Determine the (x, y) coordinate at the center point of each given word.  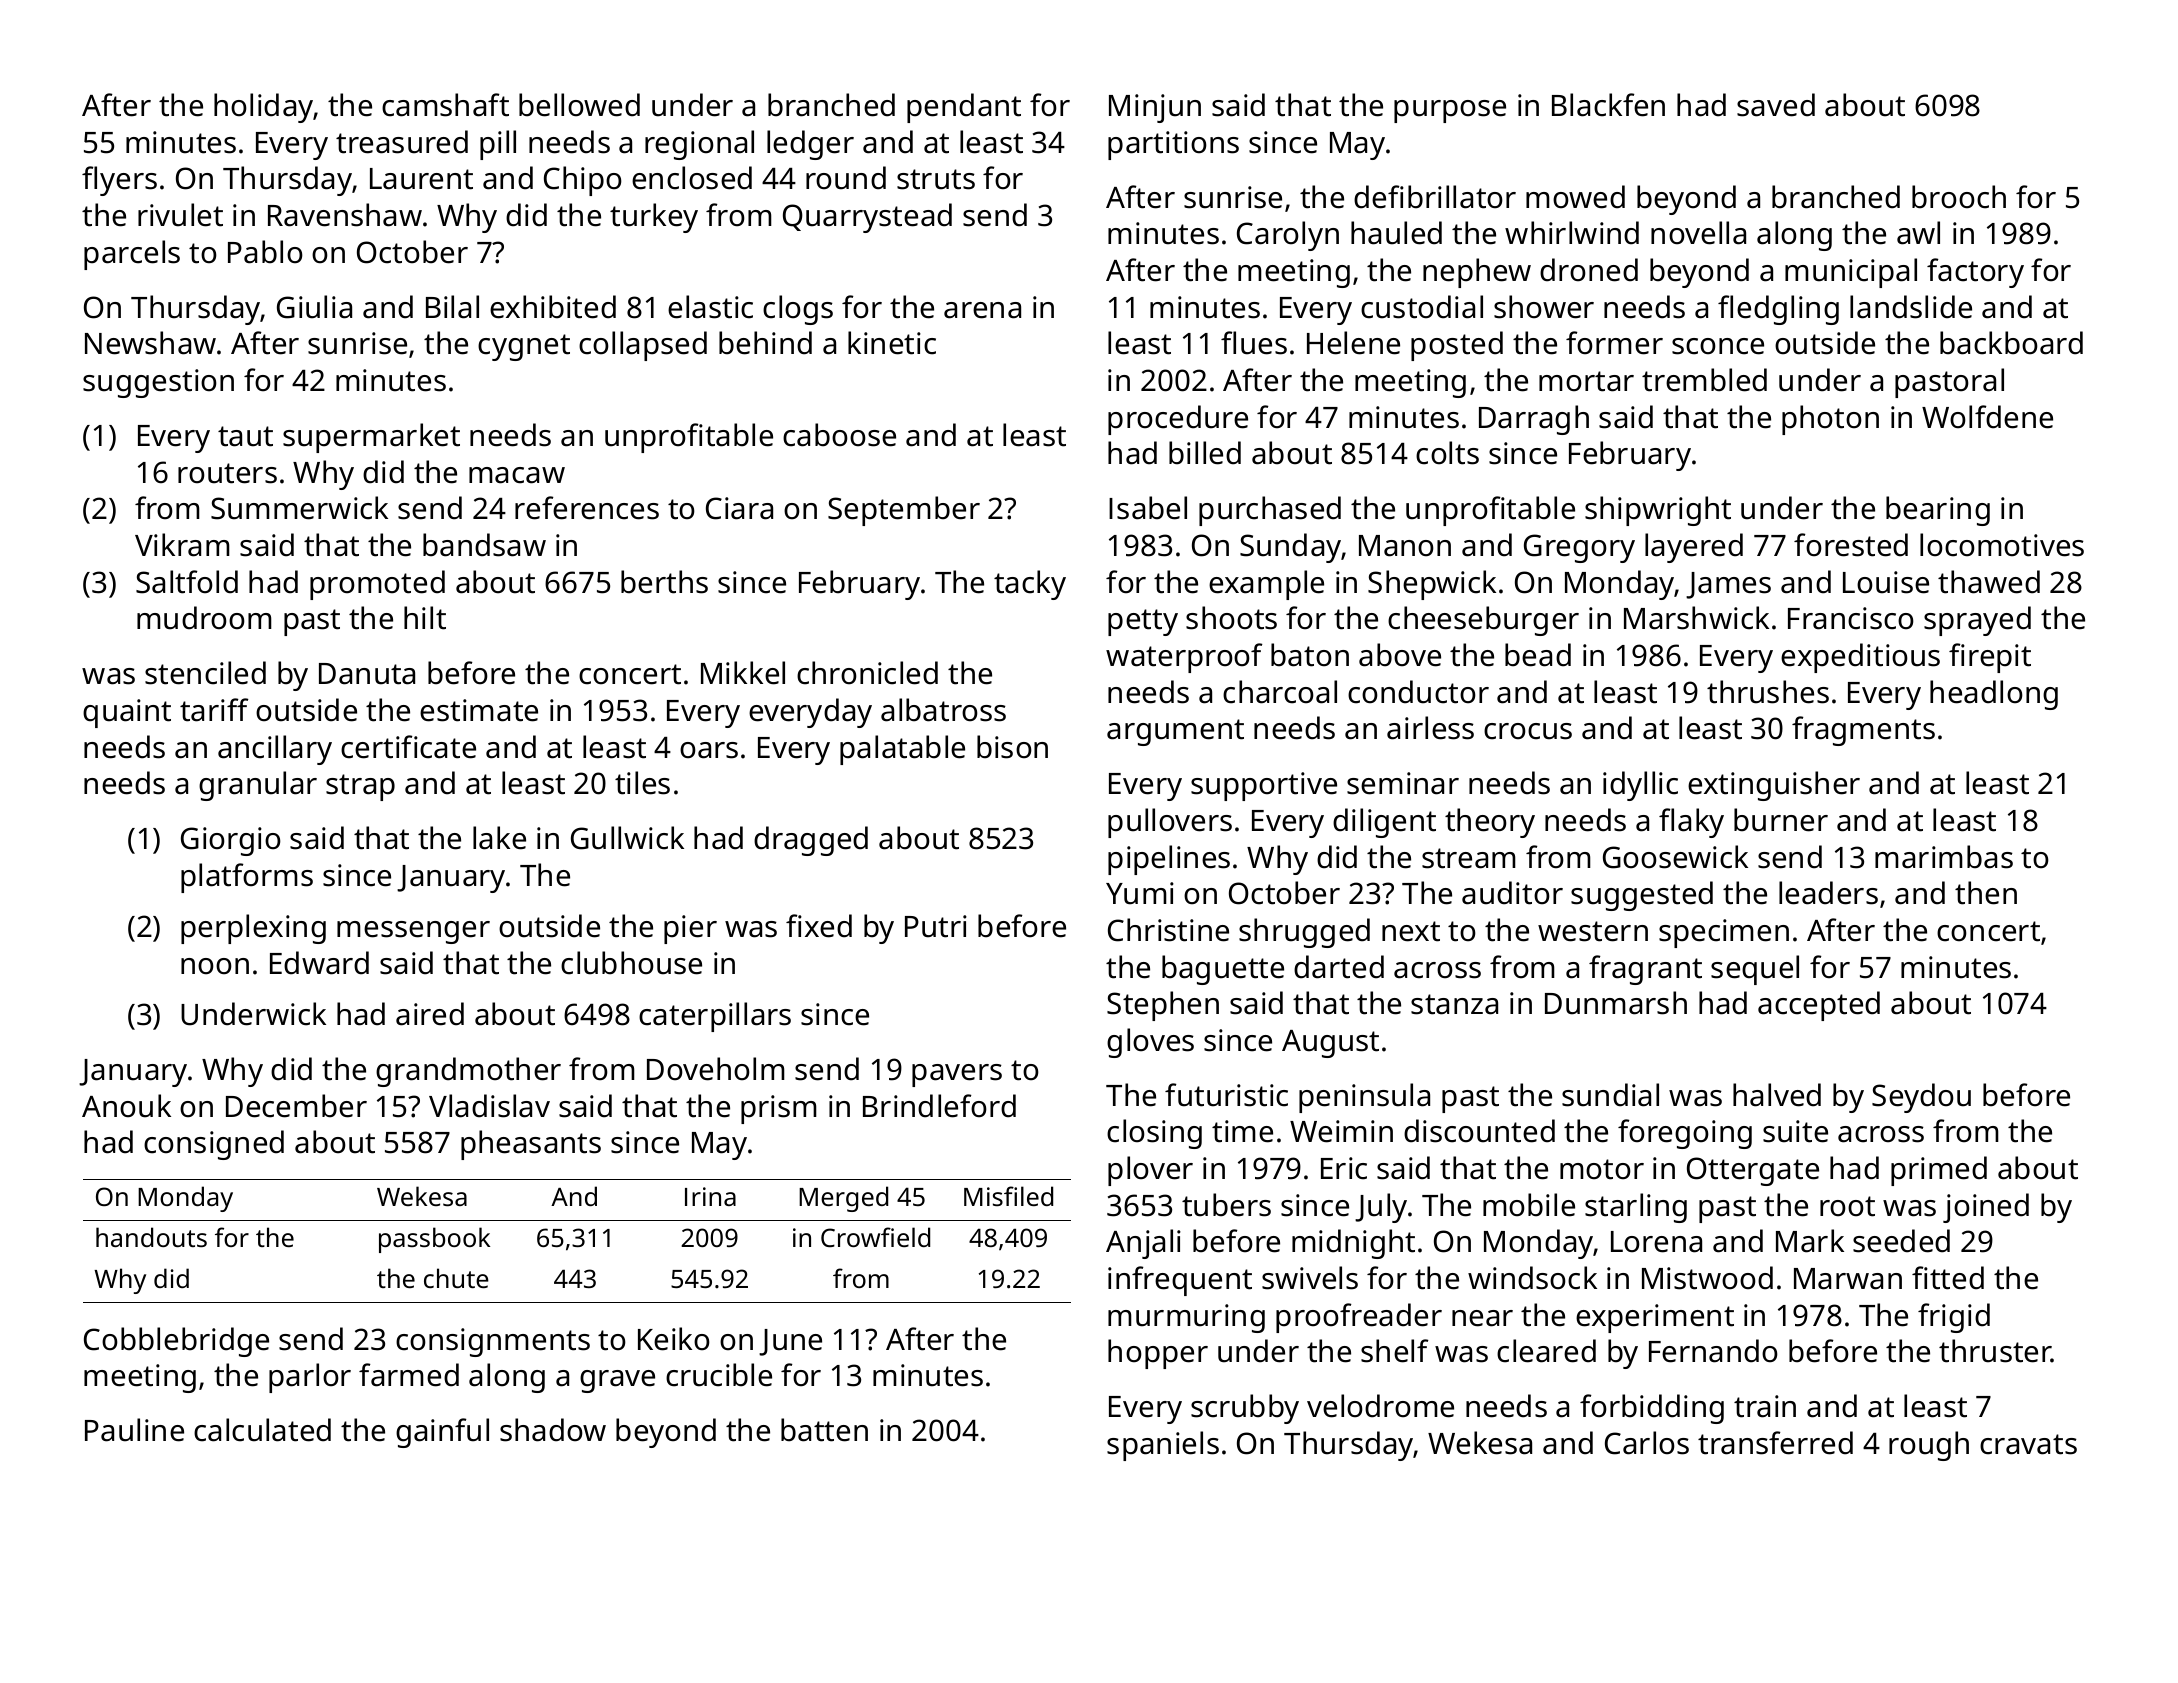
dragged (811, 841)
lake (499, 838)
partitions (1173, 145)
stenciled (205, 673)
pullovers (1170, 823)
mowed (1575, 197)
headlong (1994, 695)
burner (1781, 820)
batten (824, 1430)
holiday (264, 108)
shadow (553, 1430)
